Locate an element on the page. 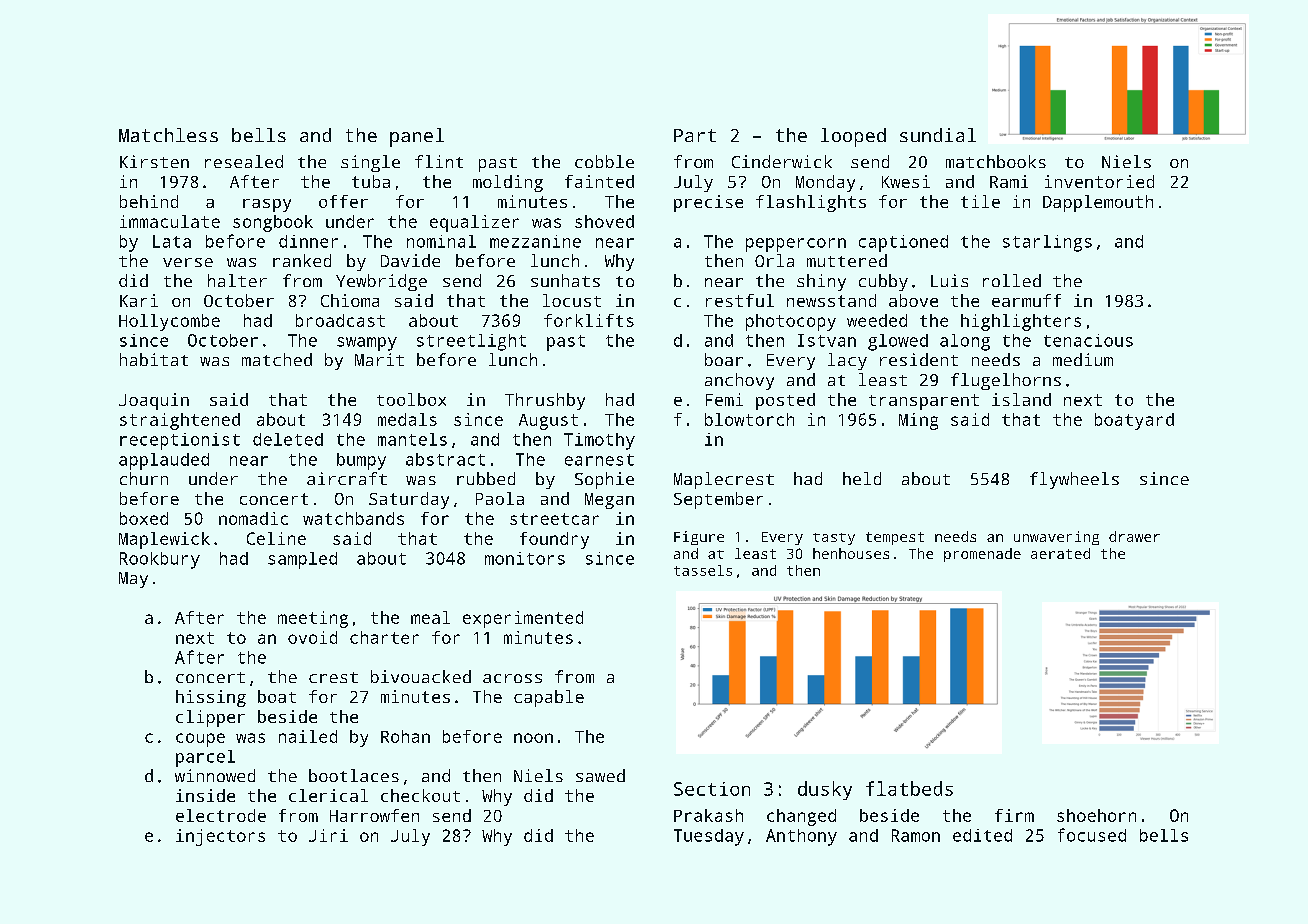 The height and width of the page is (924, 1308). aerated is located at coordinates (1060, 553).
